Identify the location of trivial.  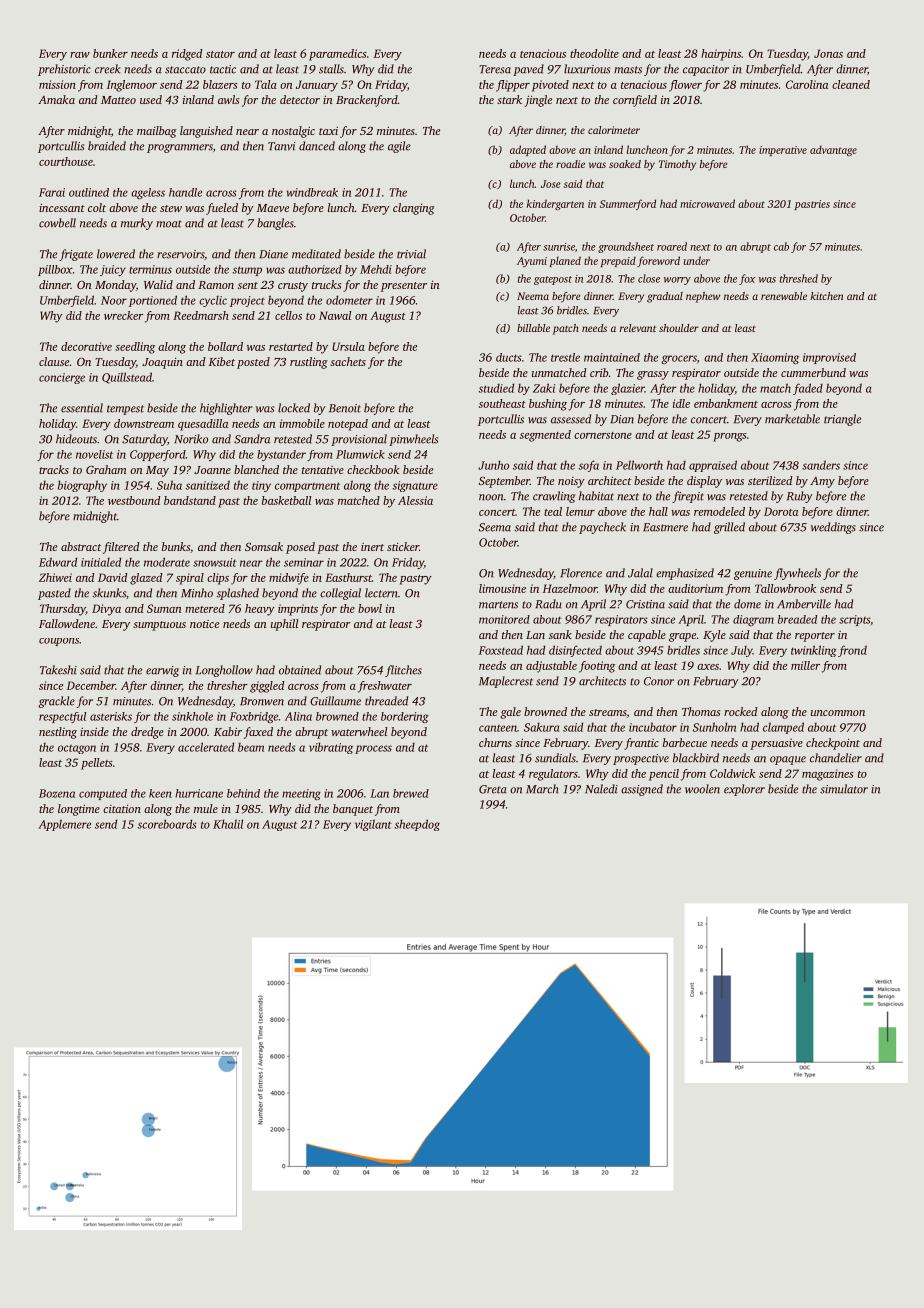
(411, 254).
